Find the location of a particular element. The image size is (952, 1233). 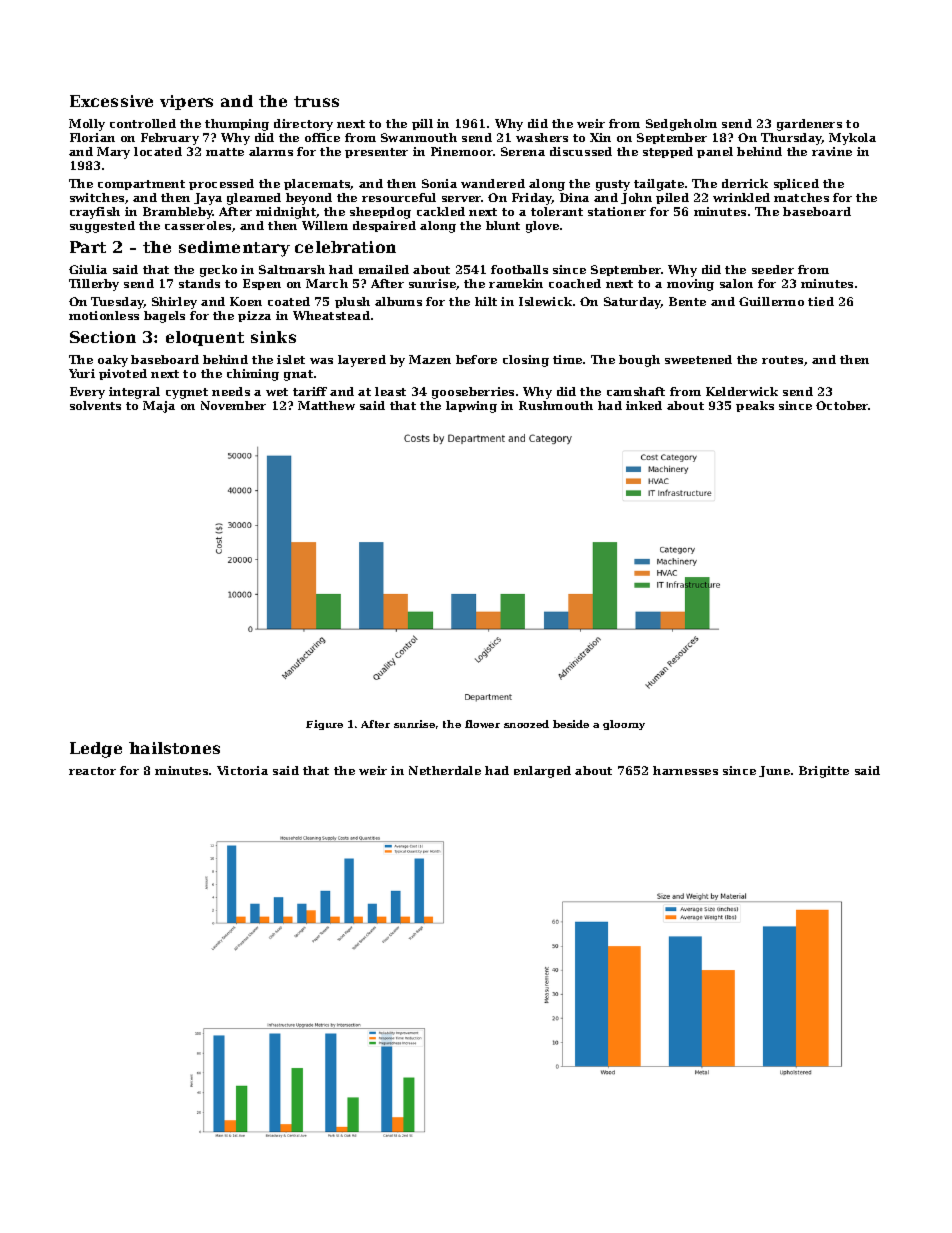

hailstones is located at coordinates (174, 748).
